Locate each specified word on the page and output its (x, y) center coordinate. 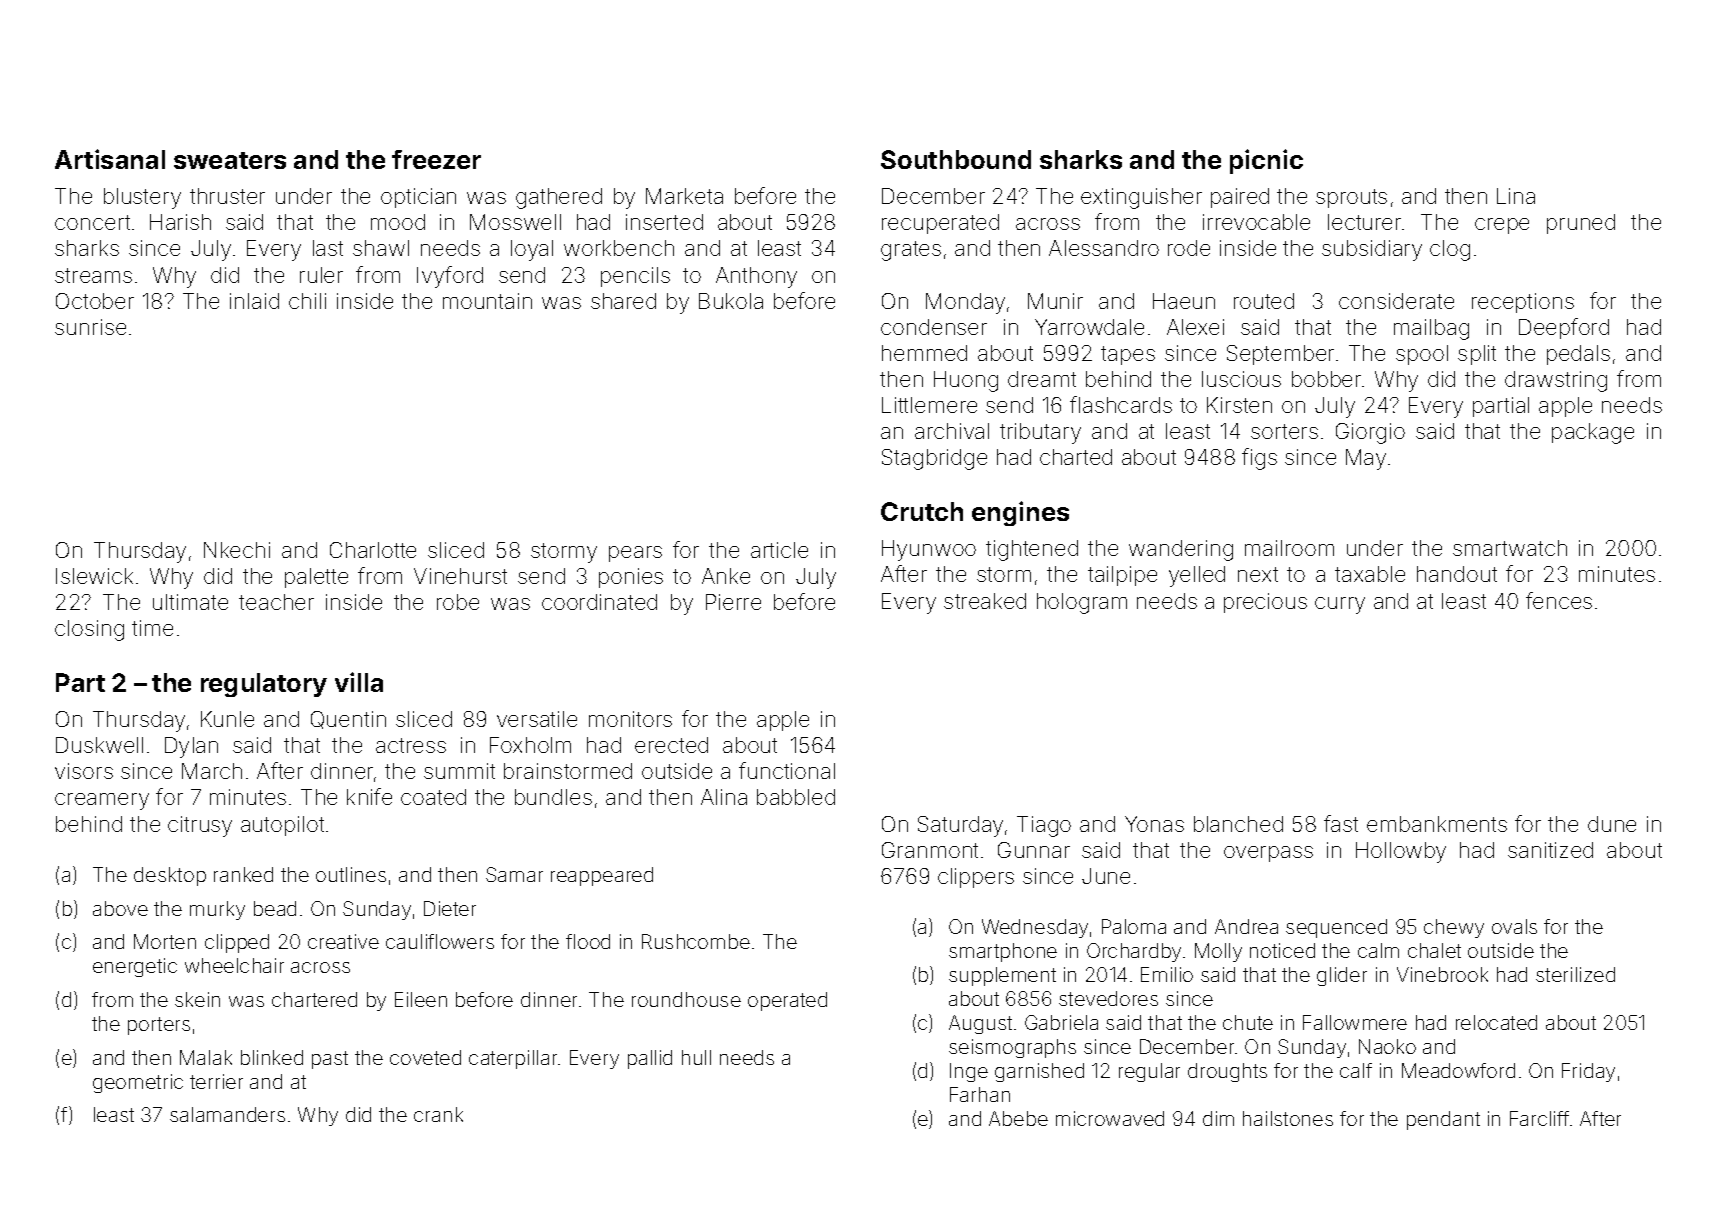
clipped (237, 943)
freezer (436, 159)
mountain (487, 301)
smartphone (1003, 952)
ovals (1514, 926)
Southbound (956, 159)
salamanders (227, 1114)
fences (1559, 600)
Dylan (191, 747)
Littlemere (929, 405)
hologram (1082, 603)
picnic (1266, 161)
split (1477, 355)
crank (438, 1114)
